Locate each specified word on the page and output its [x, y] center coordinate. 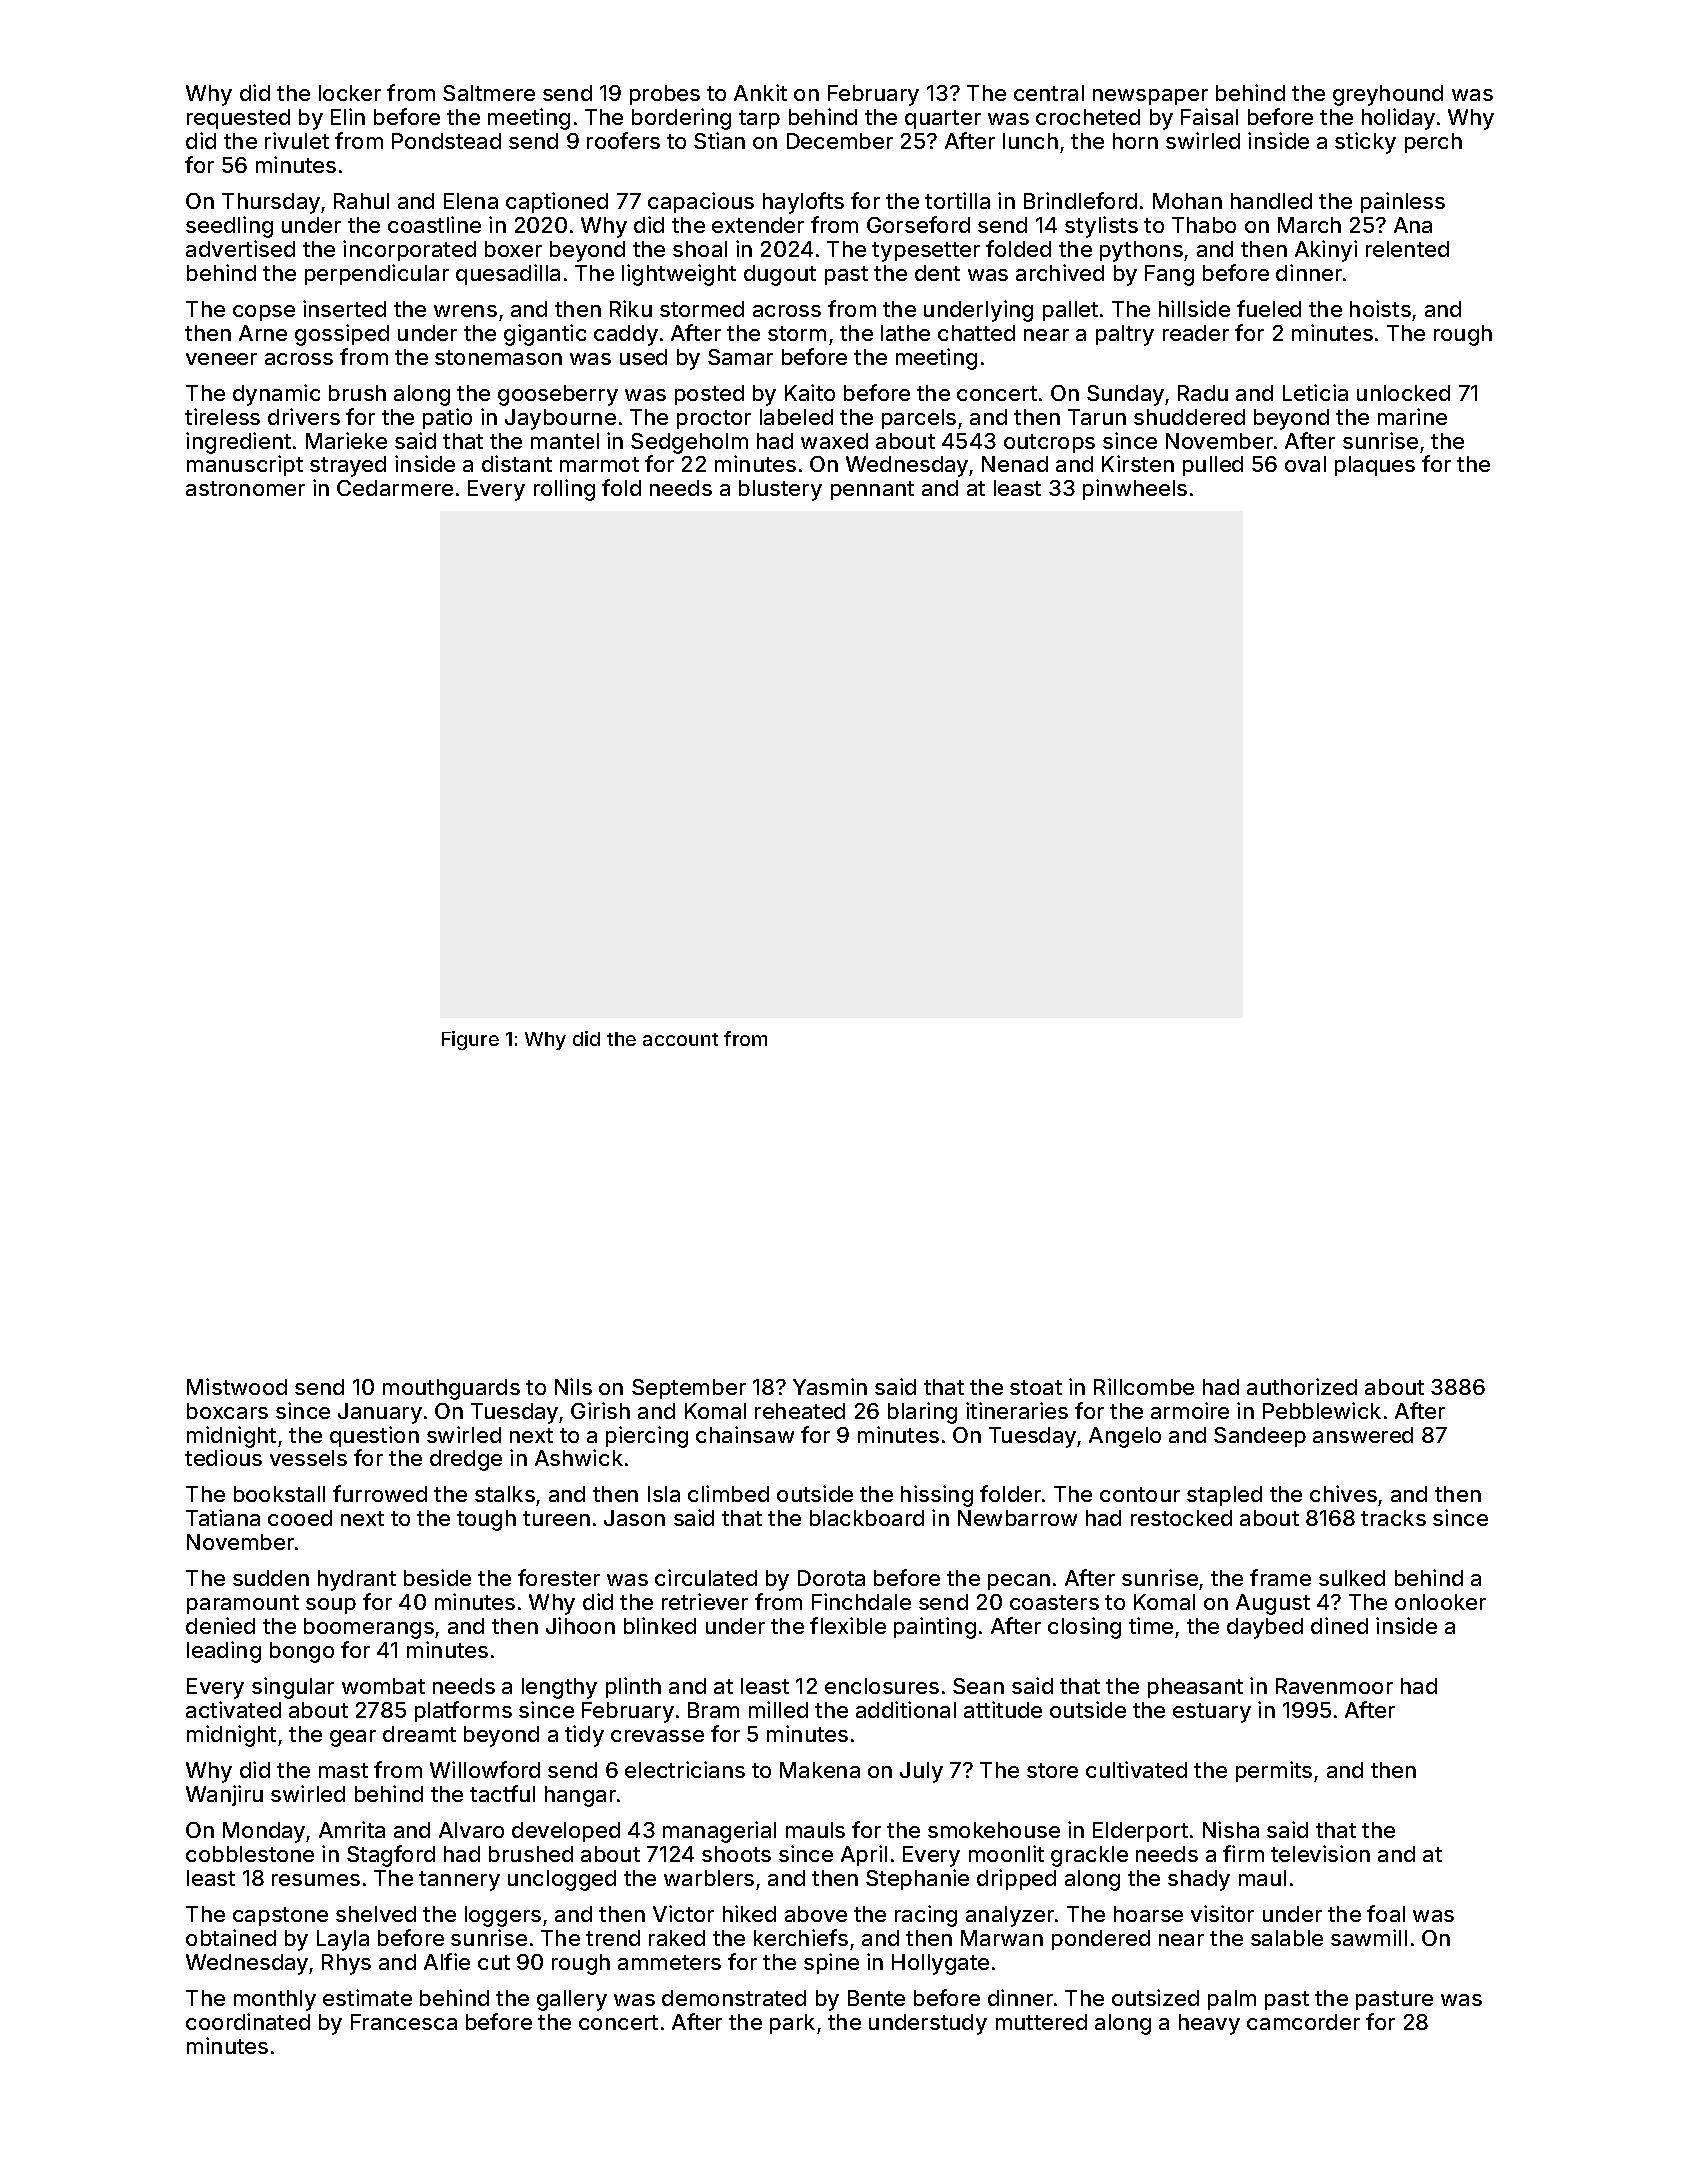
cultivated [1136, 1769]
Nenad [1015, 464]
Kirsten [1138, 463]
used [643, 357]
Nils [573, 1386]
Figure [470, 1040]
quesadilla [508, 274]
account [680, 1039]
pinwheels [1135, 489]
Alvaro [471, 1830]
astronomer [245, 488]
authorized [1302, 1386]
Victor [683, 1913]
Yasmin [830, 1386]
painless [1403, 202]
